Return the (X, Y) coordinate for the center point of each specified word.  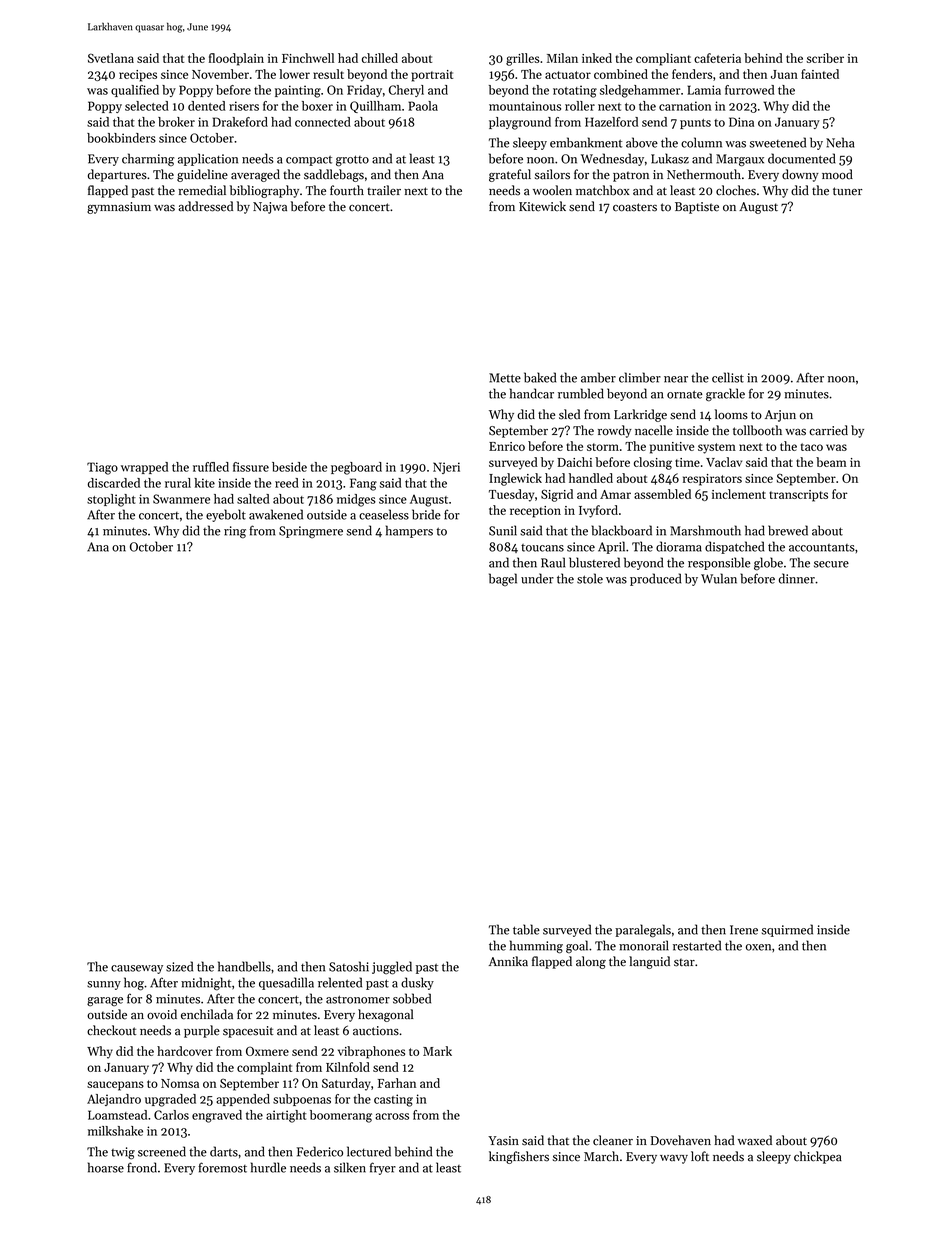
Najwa (270, 208)
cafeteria (717, 58)
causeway (137, 969)
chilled (380, 58)
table (526, 929)
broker (176, 122)
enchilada (207, 1014)
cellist (728, 377)
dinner (797, 578)
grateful (510, 175)
